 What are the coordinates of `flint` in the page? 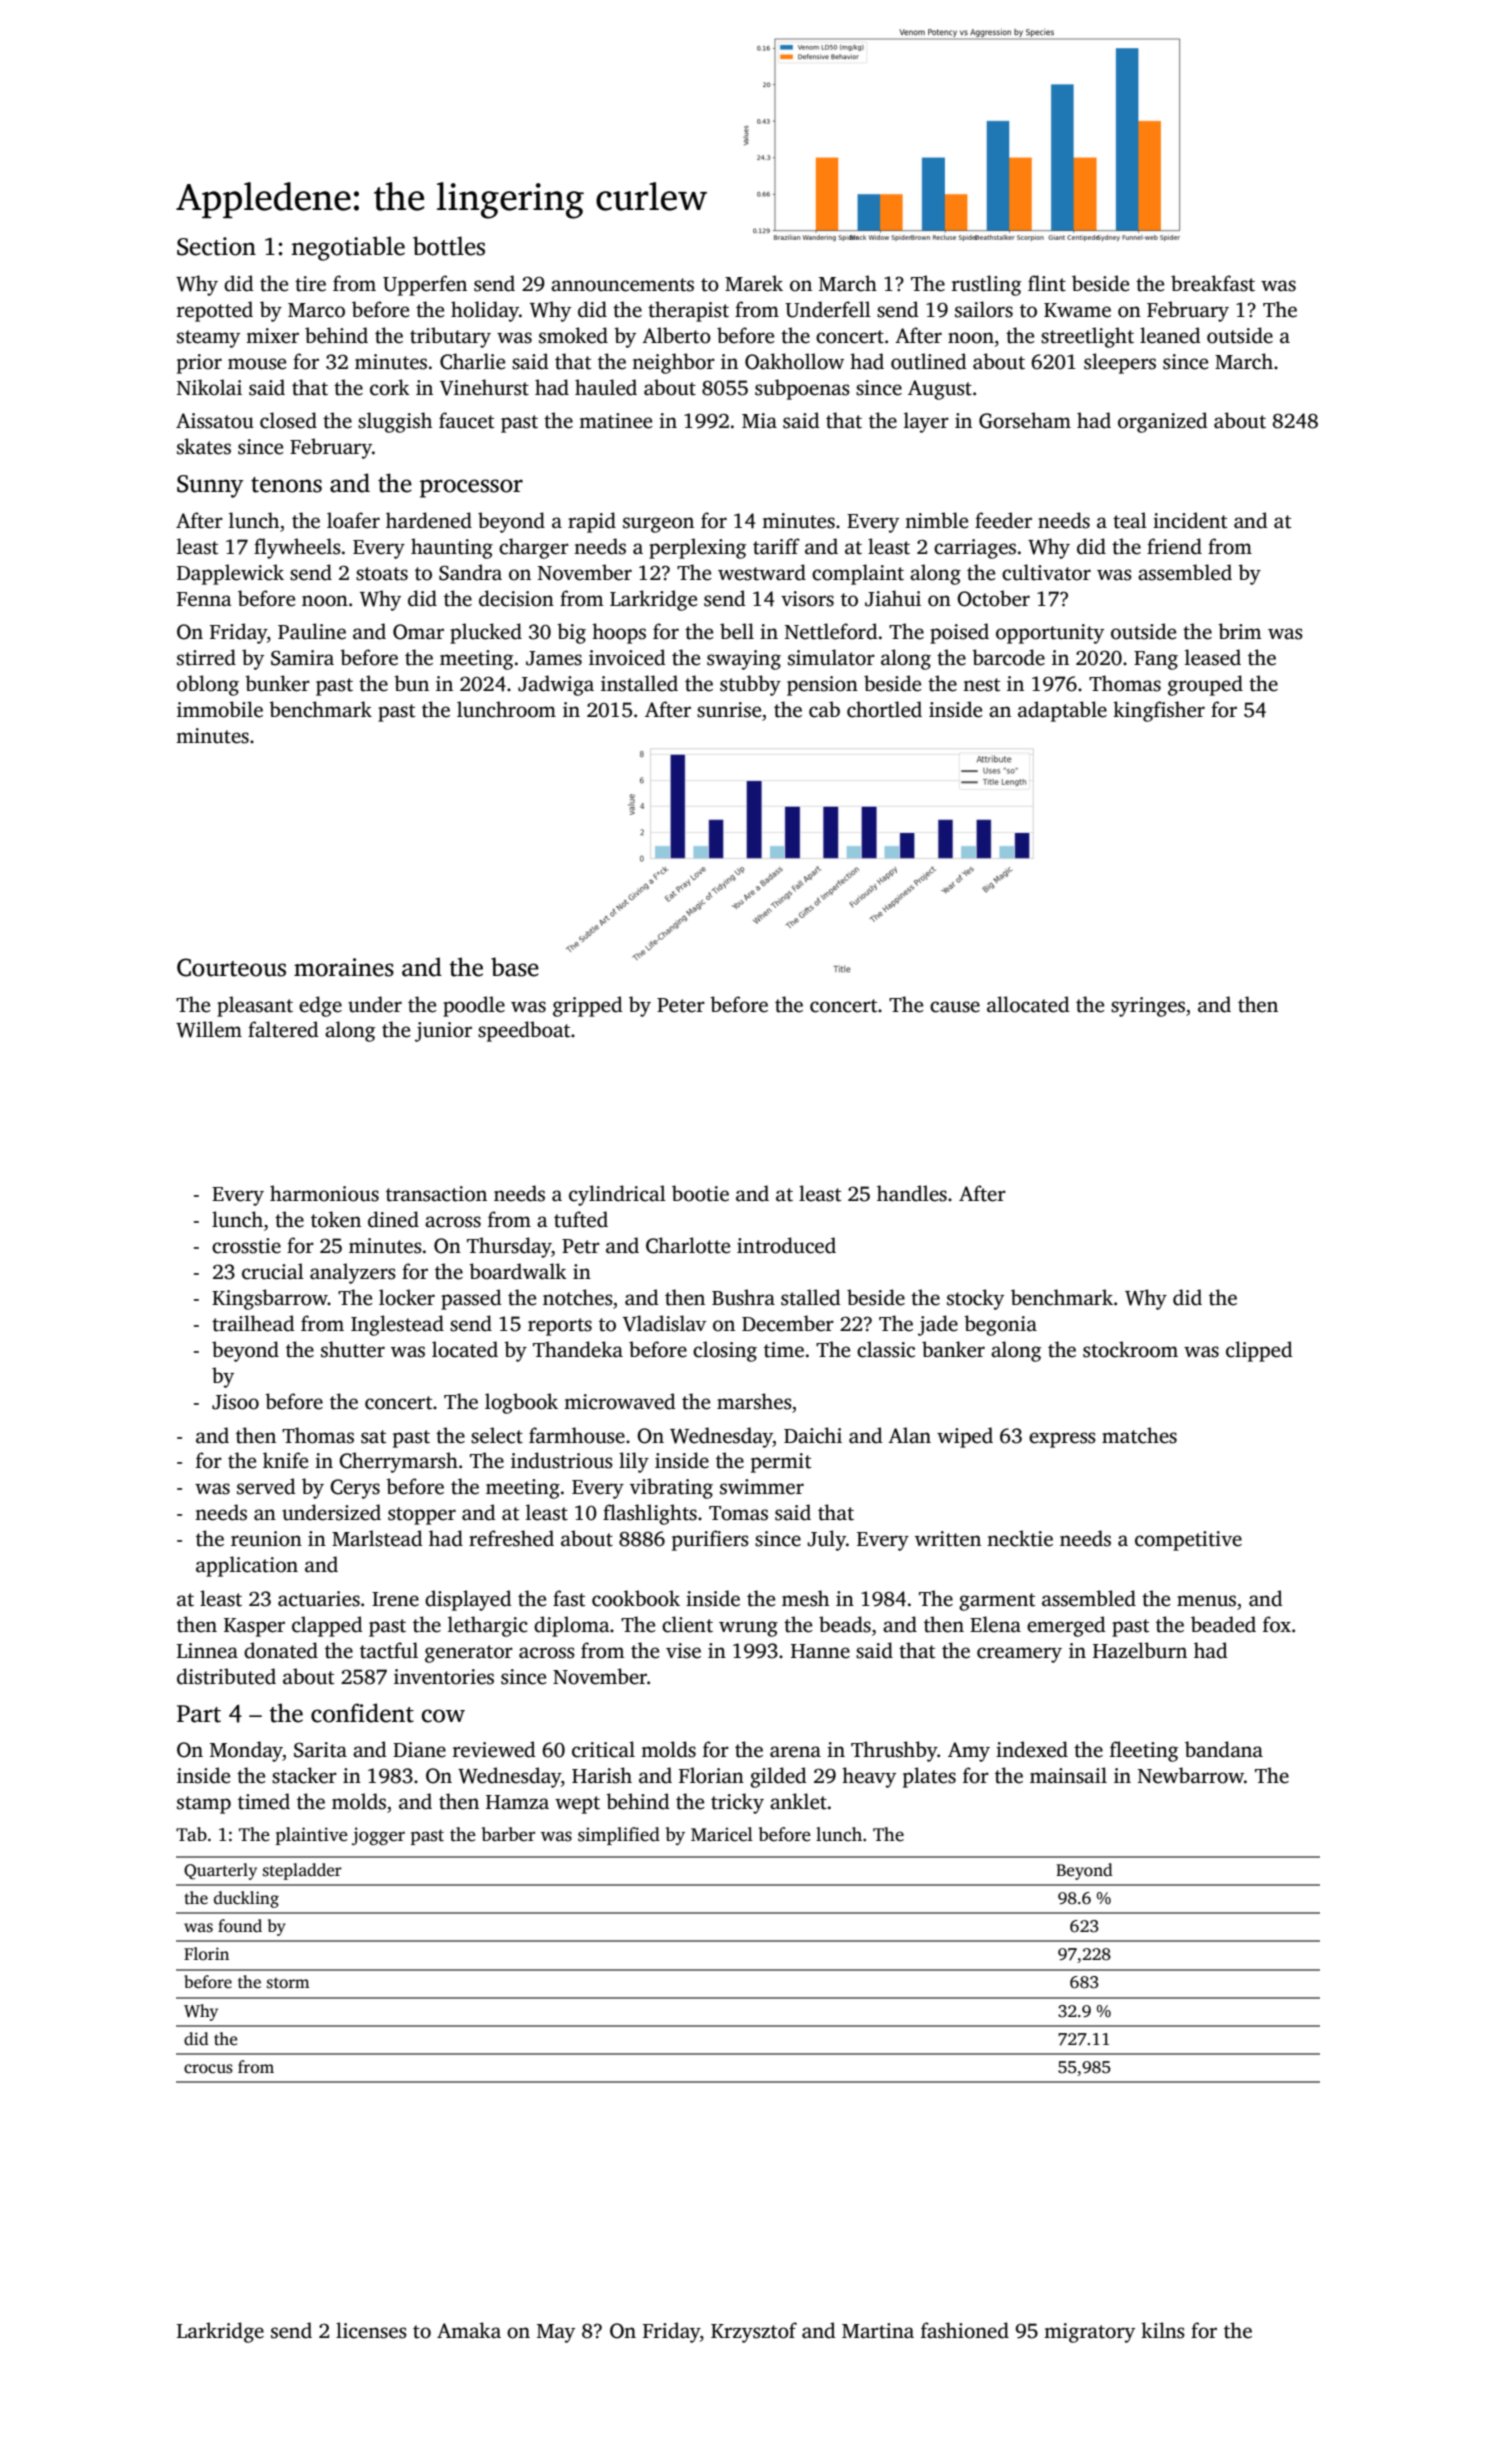 It's located at (1047, 283).
